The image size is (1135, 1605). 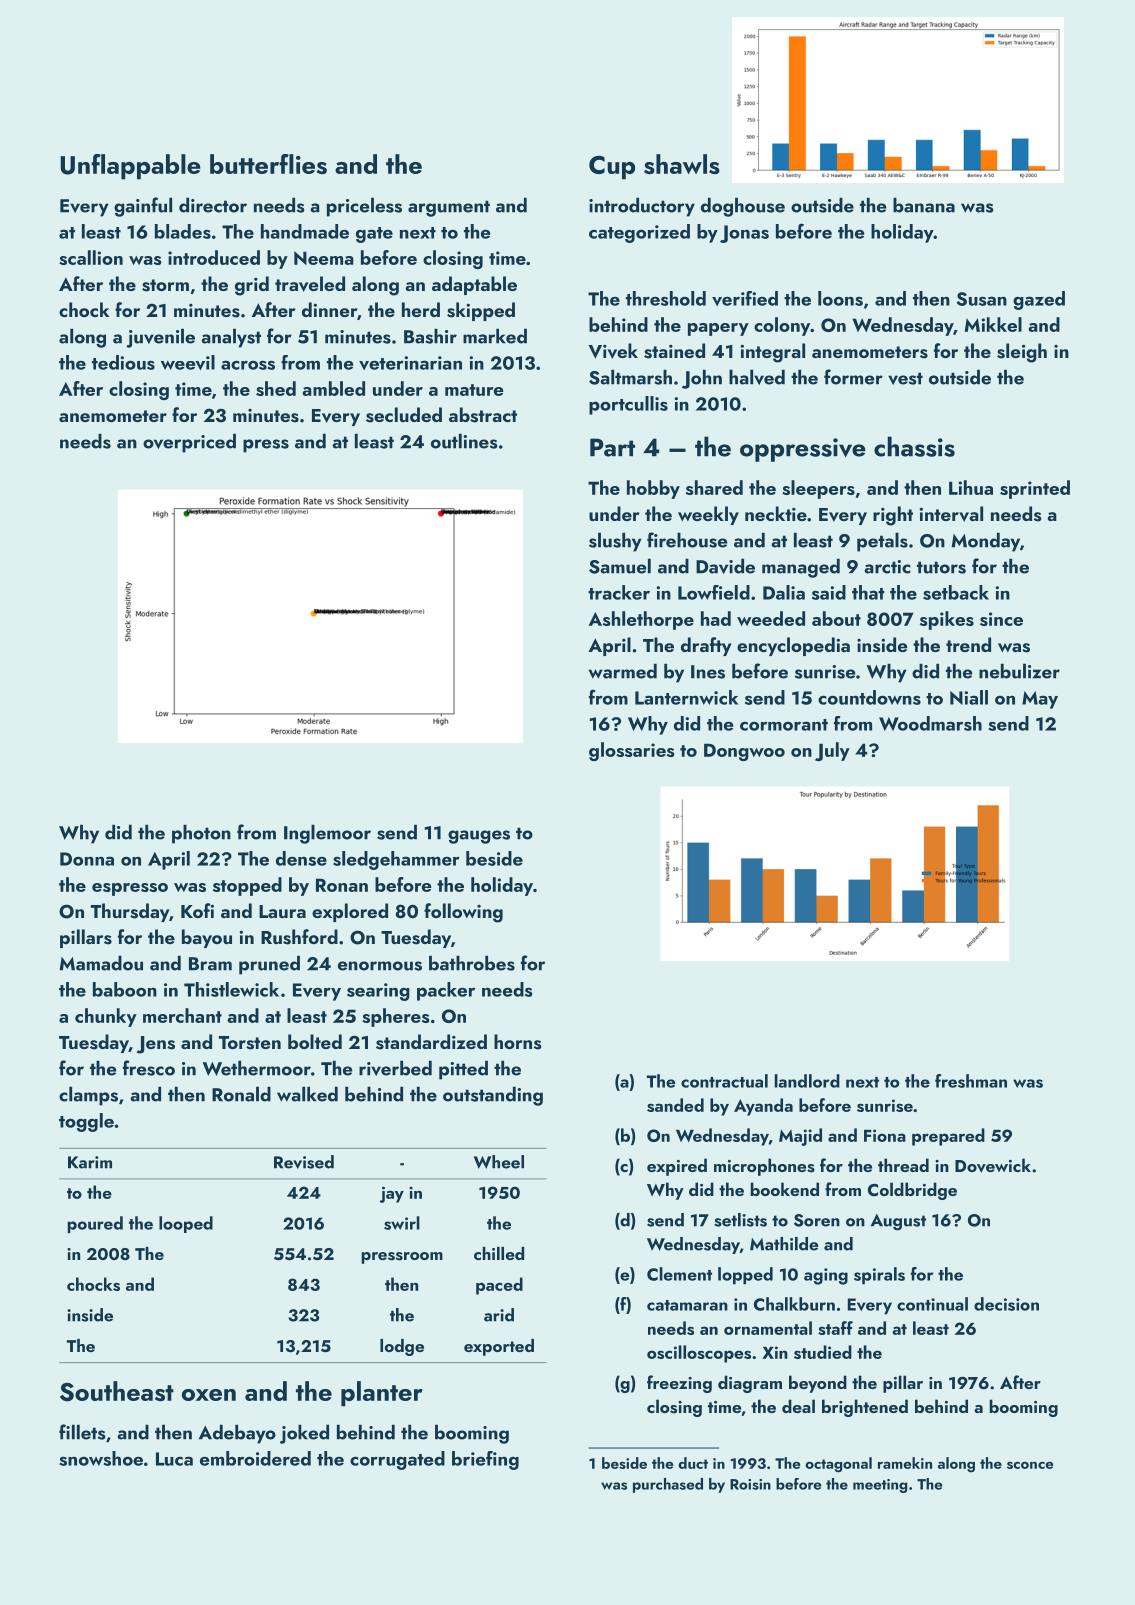 What do you see at coordinates (304, 1434) in the document?
I see `joked` at bounding box center [304, 1434].
